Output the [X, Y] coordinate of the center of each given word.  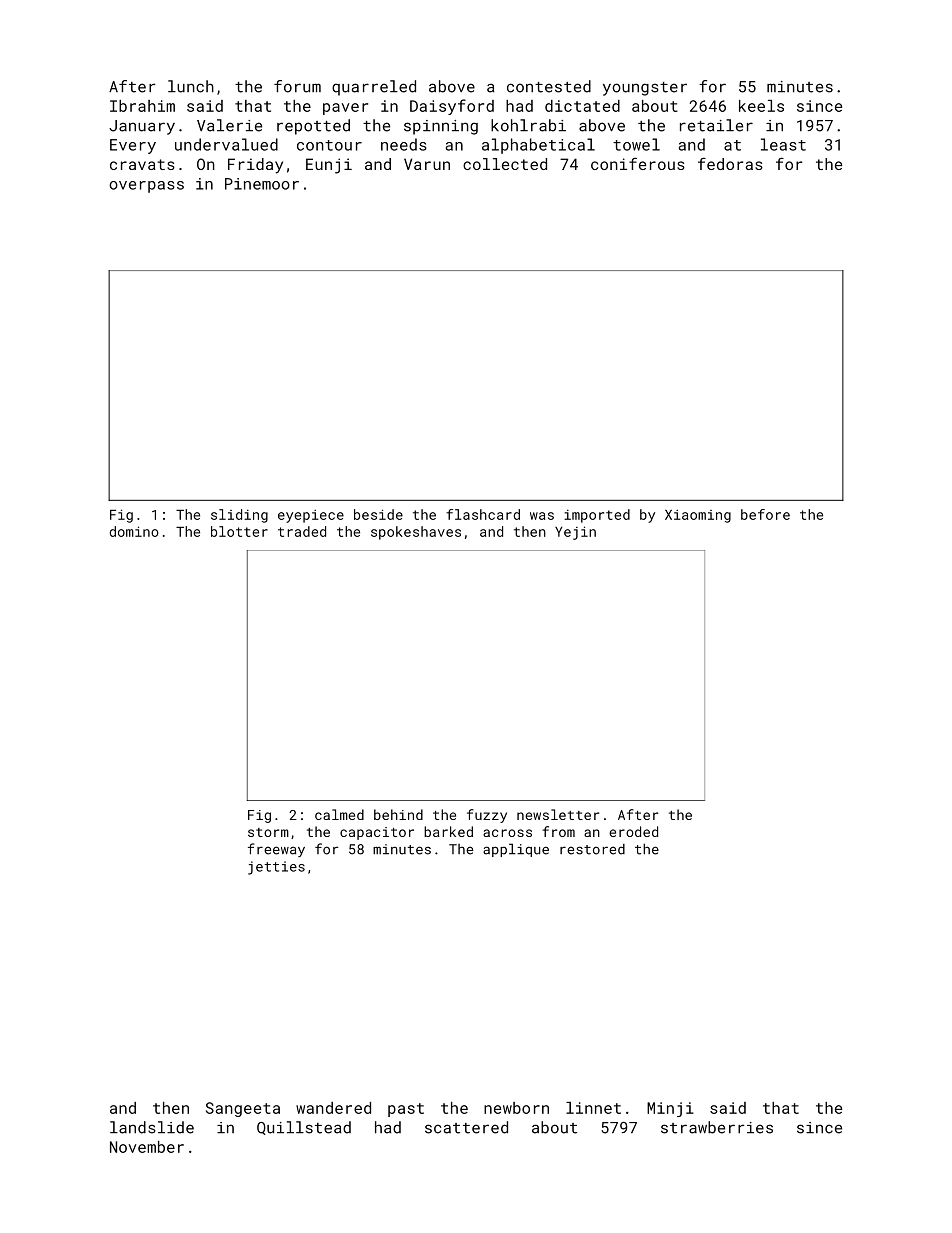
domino [134, 531]
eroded [633, 831]
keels [761, 106]
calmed [339, 814]
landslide [152, 1127]
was [542, 516]
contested [549, 86]
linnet [593, 1108]
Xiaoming [698, 516]
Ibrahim [142, 106]
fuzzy [487, 816]
